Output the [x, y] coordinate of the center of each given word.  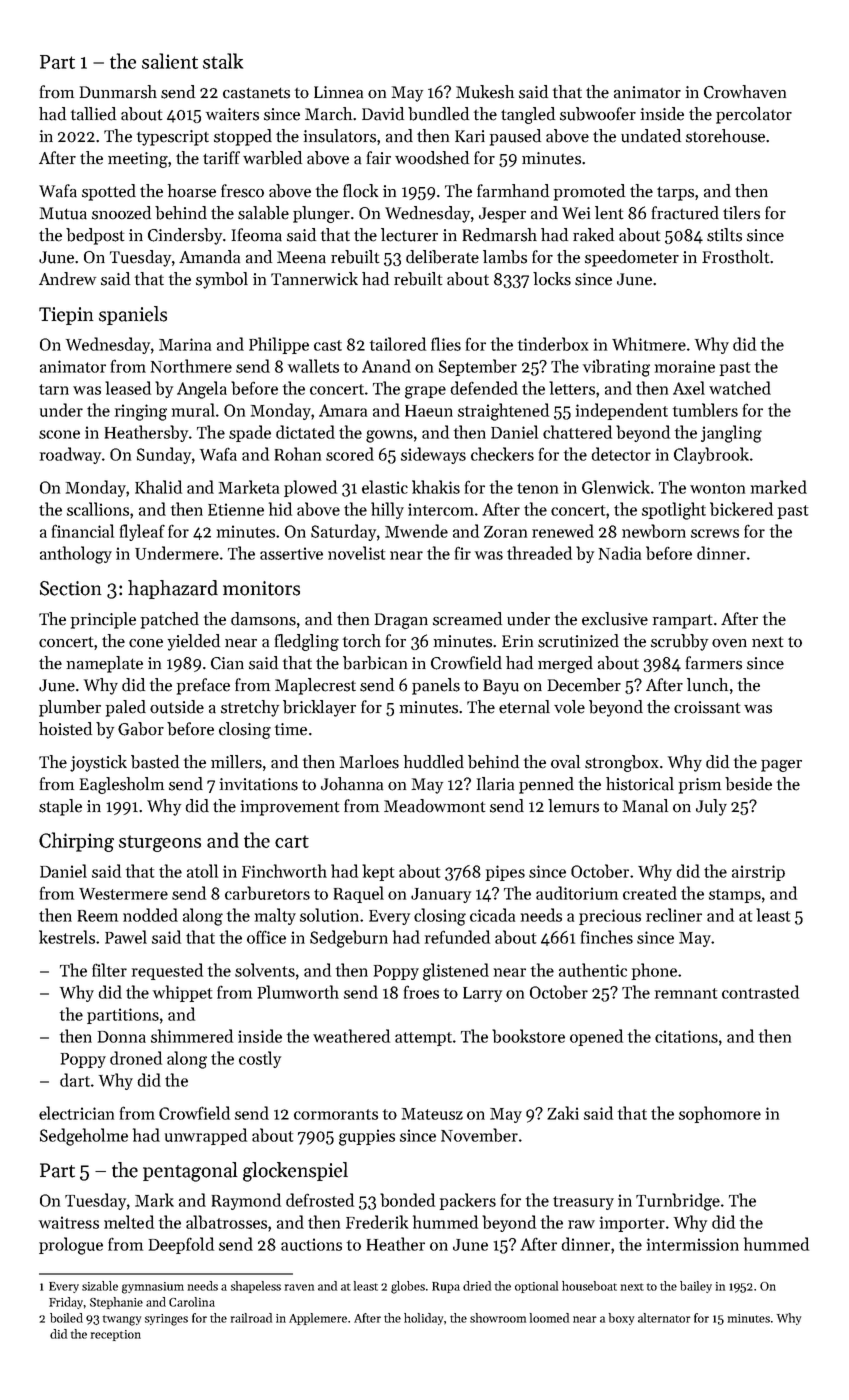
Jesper [502, 215]
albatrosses [226, 1222]
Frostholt [735, 257]
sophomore [720, 1114]
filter [109, 970]
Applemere [318, 1319]
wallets [313, 366]
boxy [621, 1319]
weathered [351, 1036]
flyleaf [142, 532]
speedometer [632, 258]
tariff [221, 158]
